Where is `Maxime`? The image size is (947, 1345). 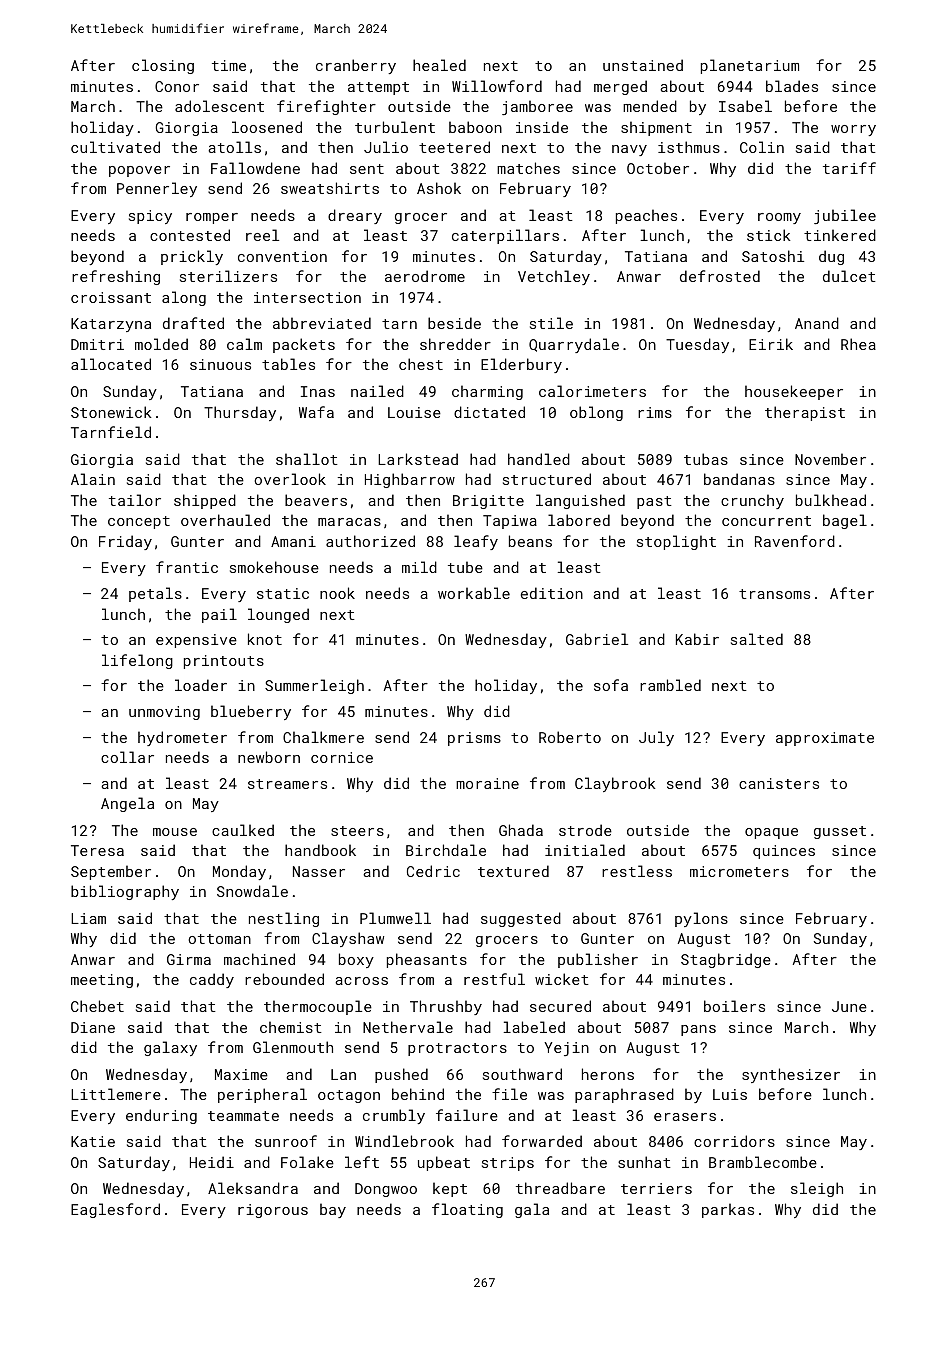
Maxime is located at coordinates (241, 1074).
